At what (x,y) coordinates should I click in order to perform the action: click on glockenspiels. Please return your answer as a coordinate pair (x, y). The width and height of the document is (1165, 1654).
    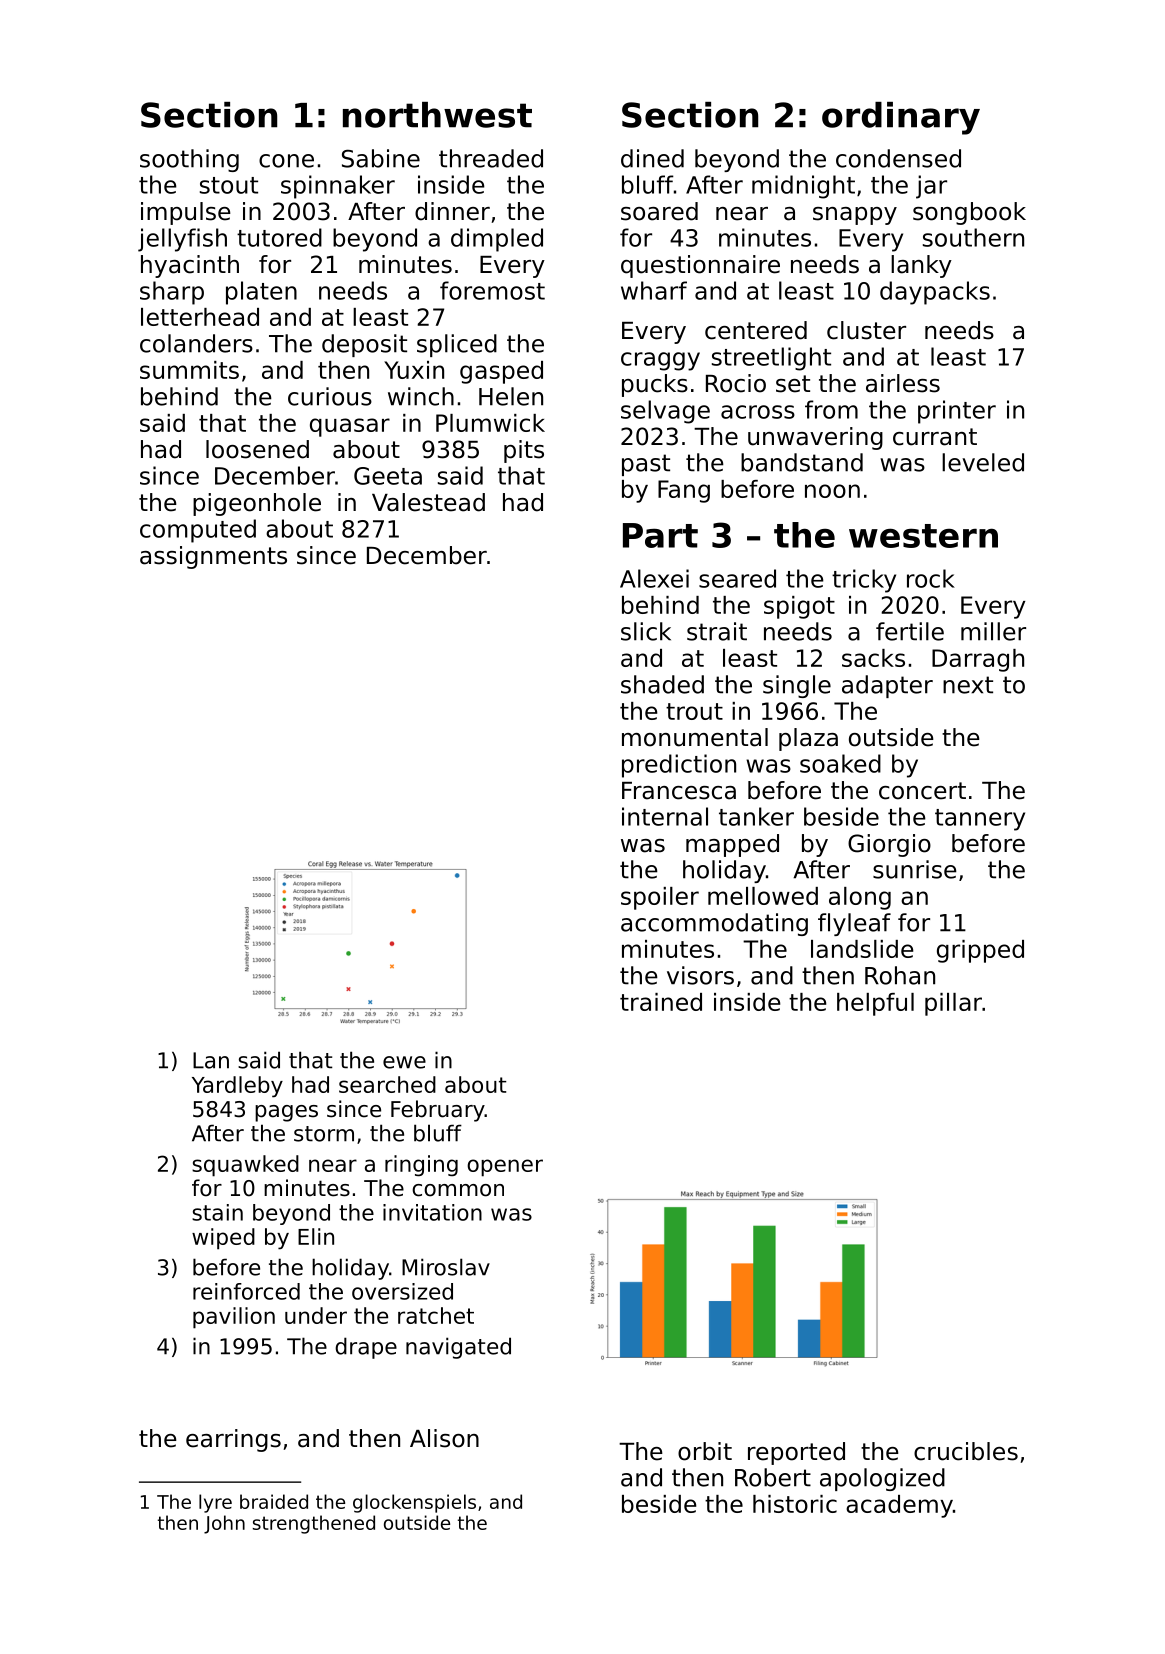
    Looking at the image, I should click on (414, 1503).
